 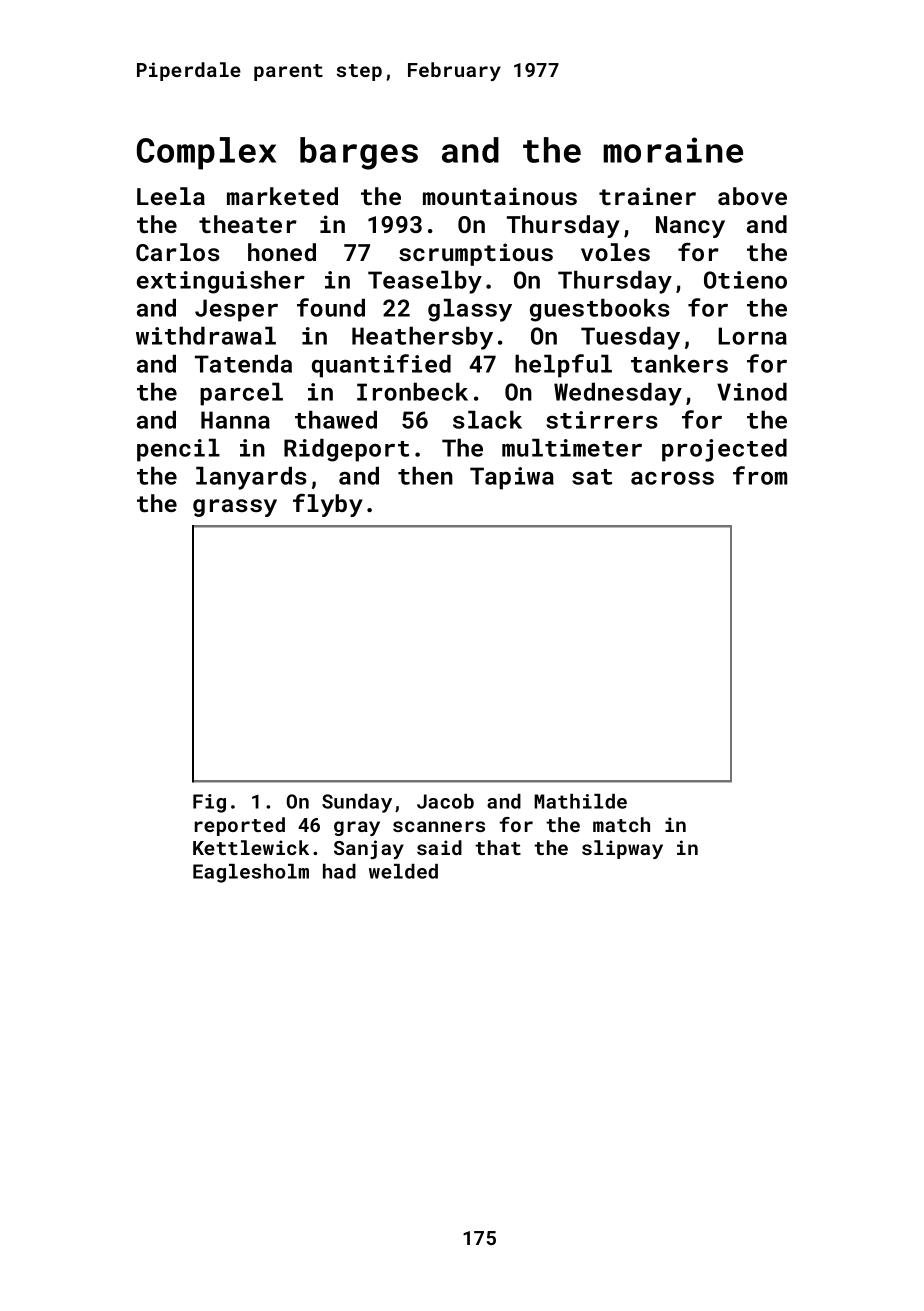 What do you see at coordinates (209, 803) in the screenshot?
I see `Fig` at bounding box center [209, 803].
